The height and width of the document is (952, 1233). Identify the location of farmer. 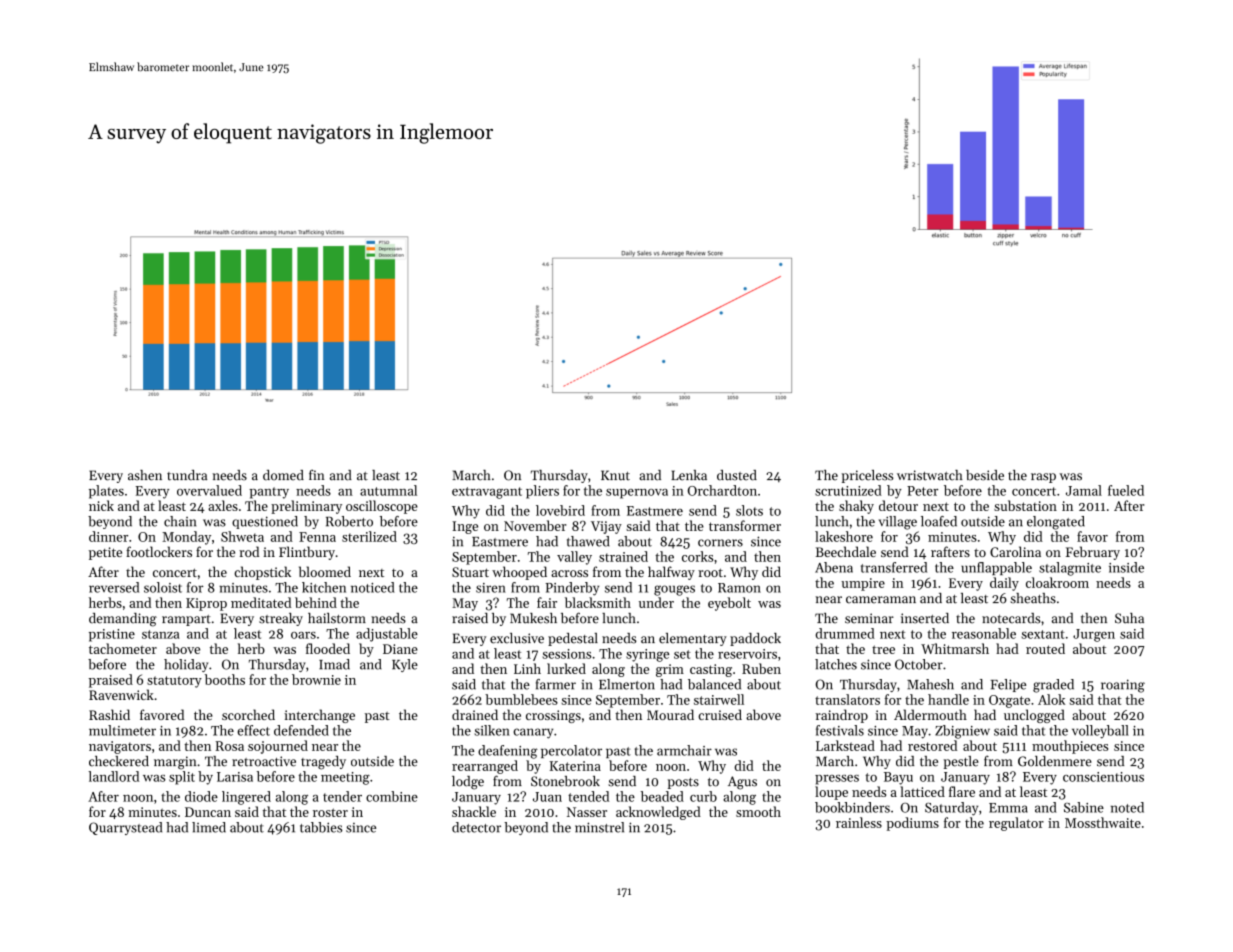
(556, 684).
